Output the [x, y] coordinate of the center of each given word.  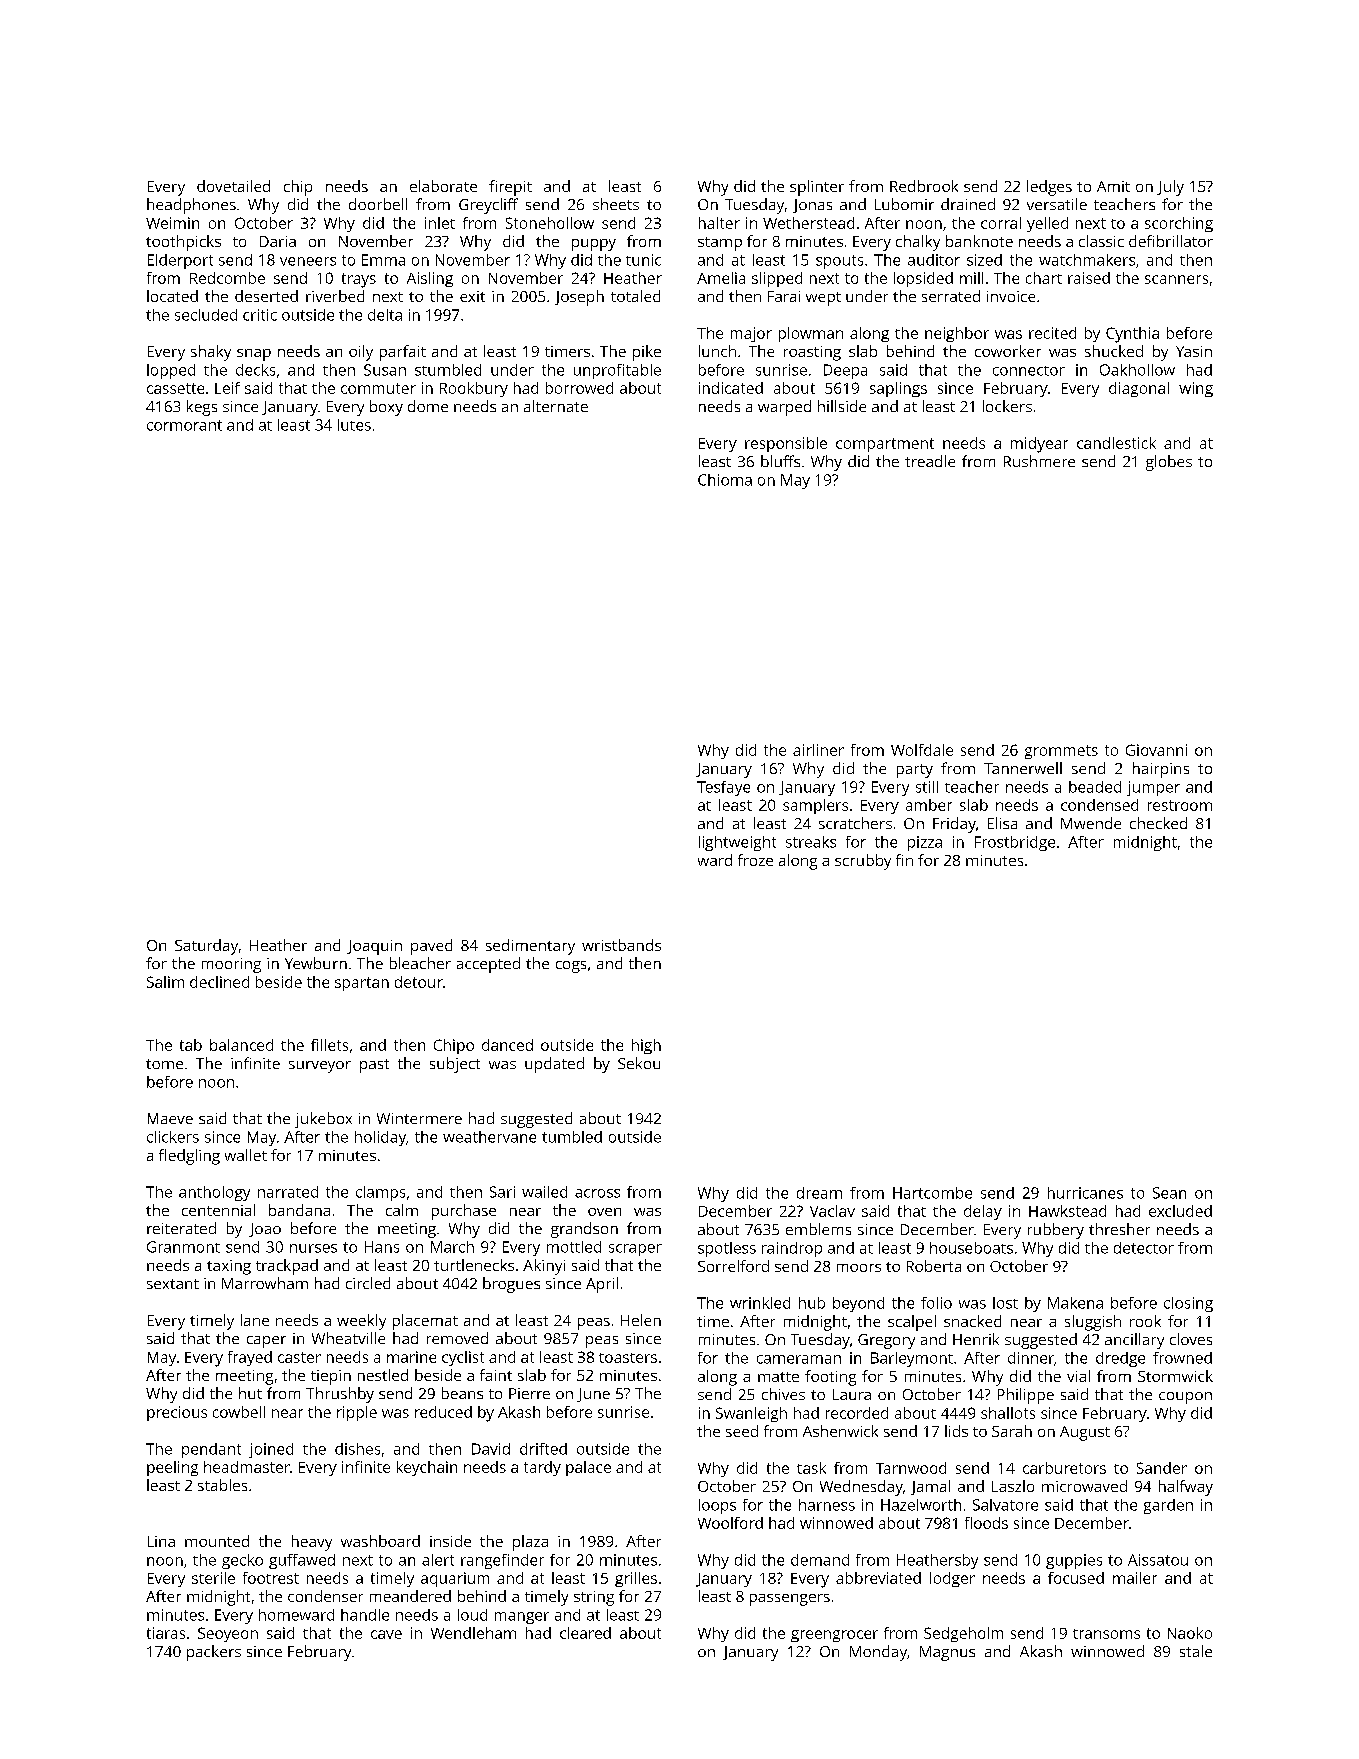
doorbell [378, 204]
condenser [325, 1596]
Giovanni [1156, 750]
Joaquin [374, 947]
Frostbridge [1015, 843]
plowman [811, 334]
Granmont [183, 1247]
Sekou [639, 1063]
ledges [1049, 188]
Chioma [725, 480]
